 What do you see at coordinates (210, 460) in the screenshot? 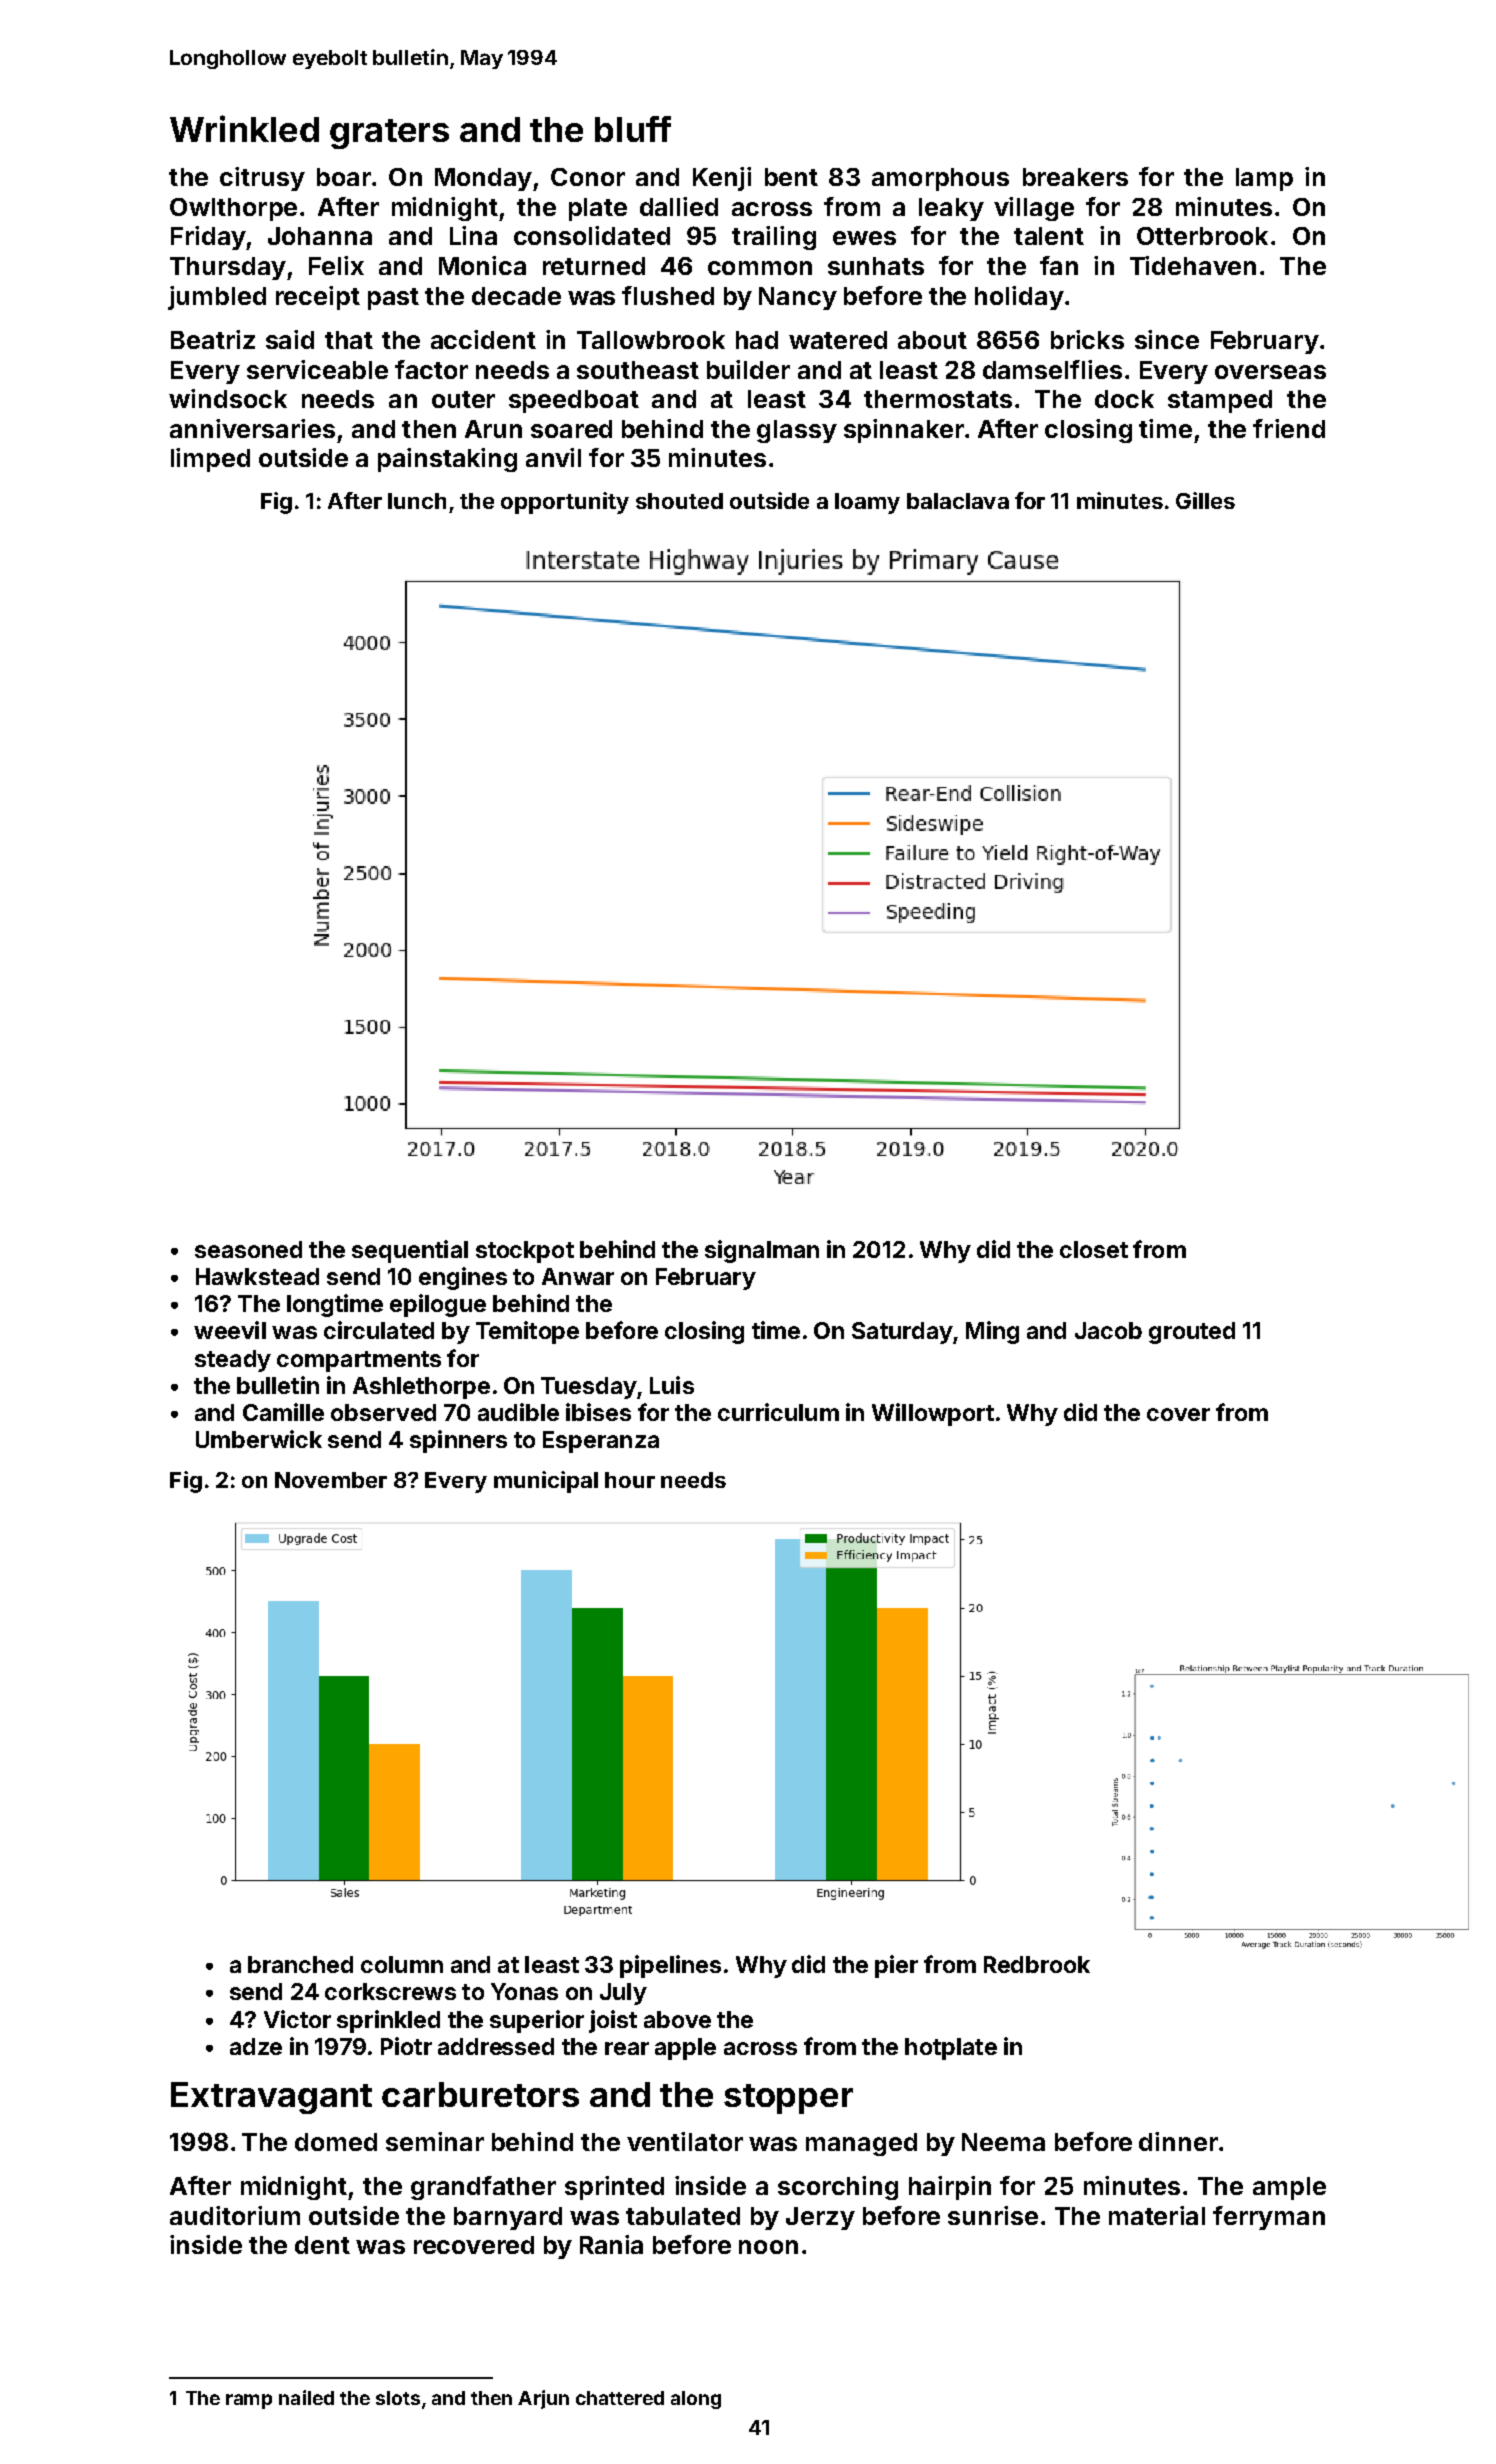
I see `limped` at bounding box center [210, 460].
